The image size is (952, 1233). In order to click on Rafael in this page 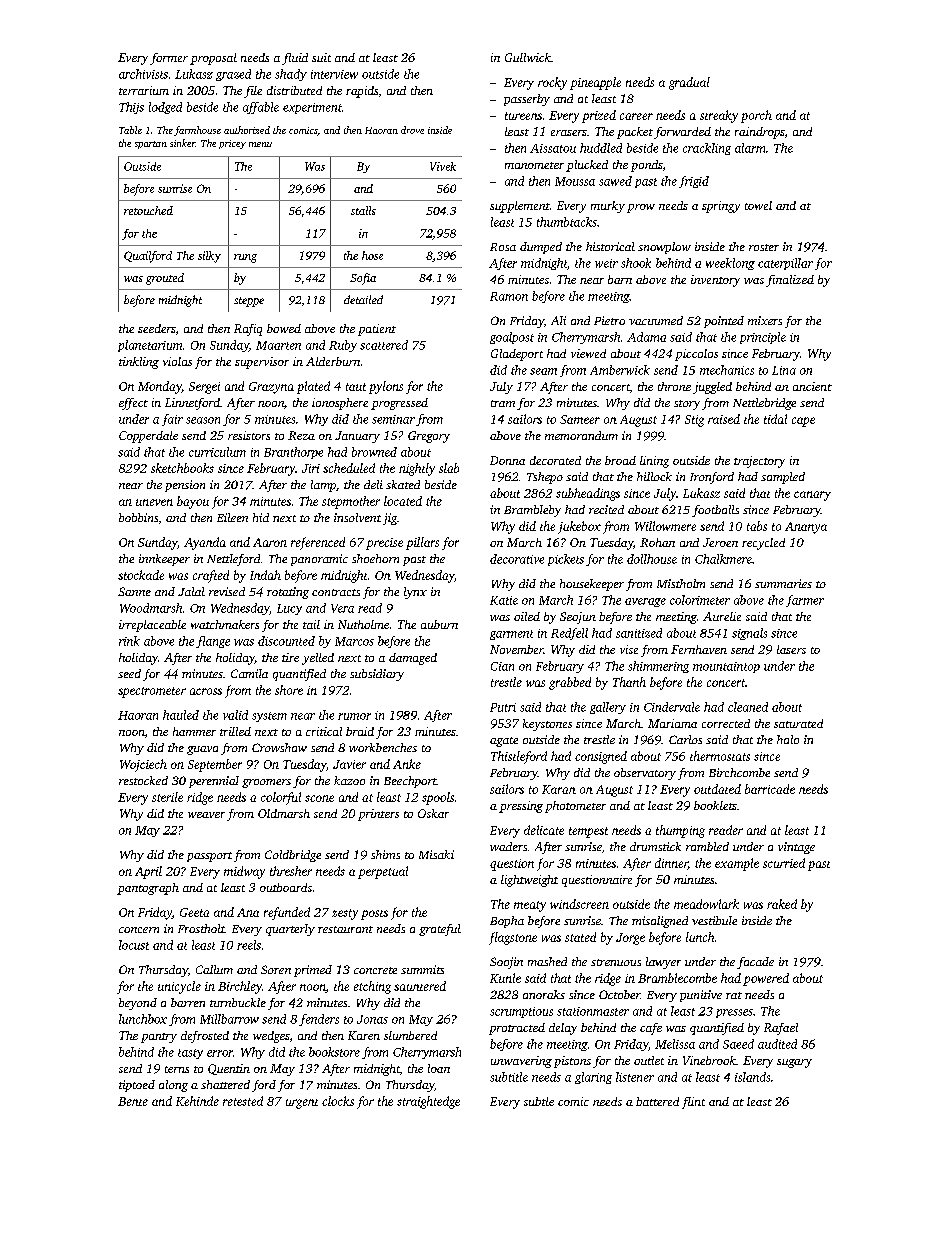, I will do `click(781, 1029)`.
